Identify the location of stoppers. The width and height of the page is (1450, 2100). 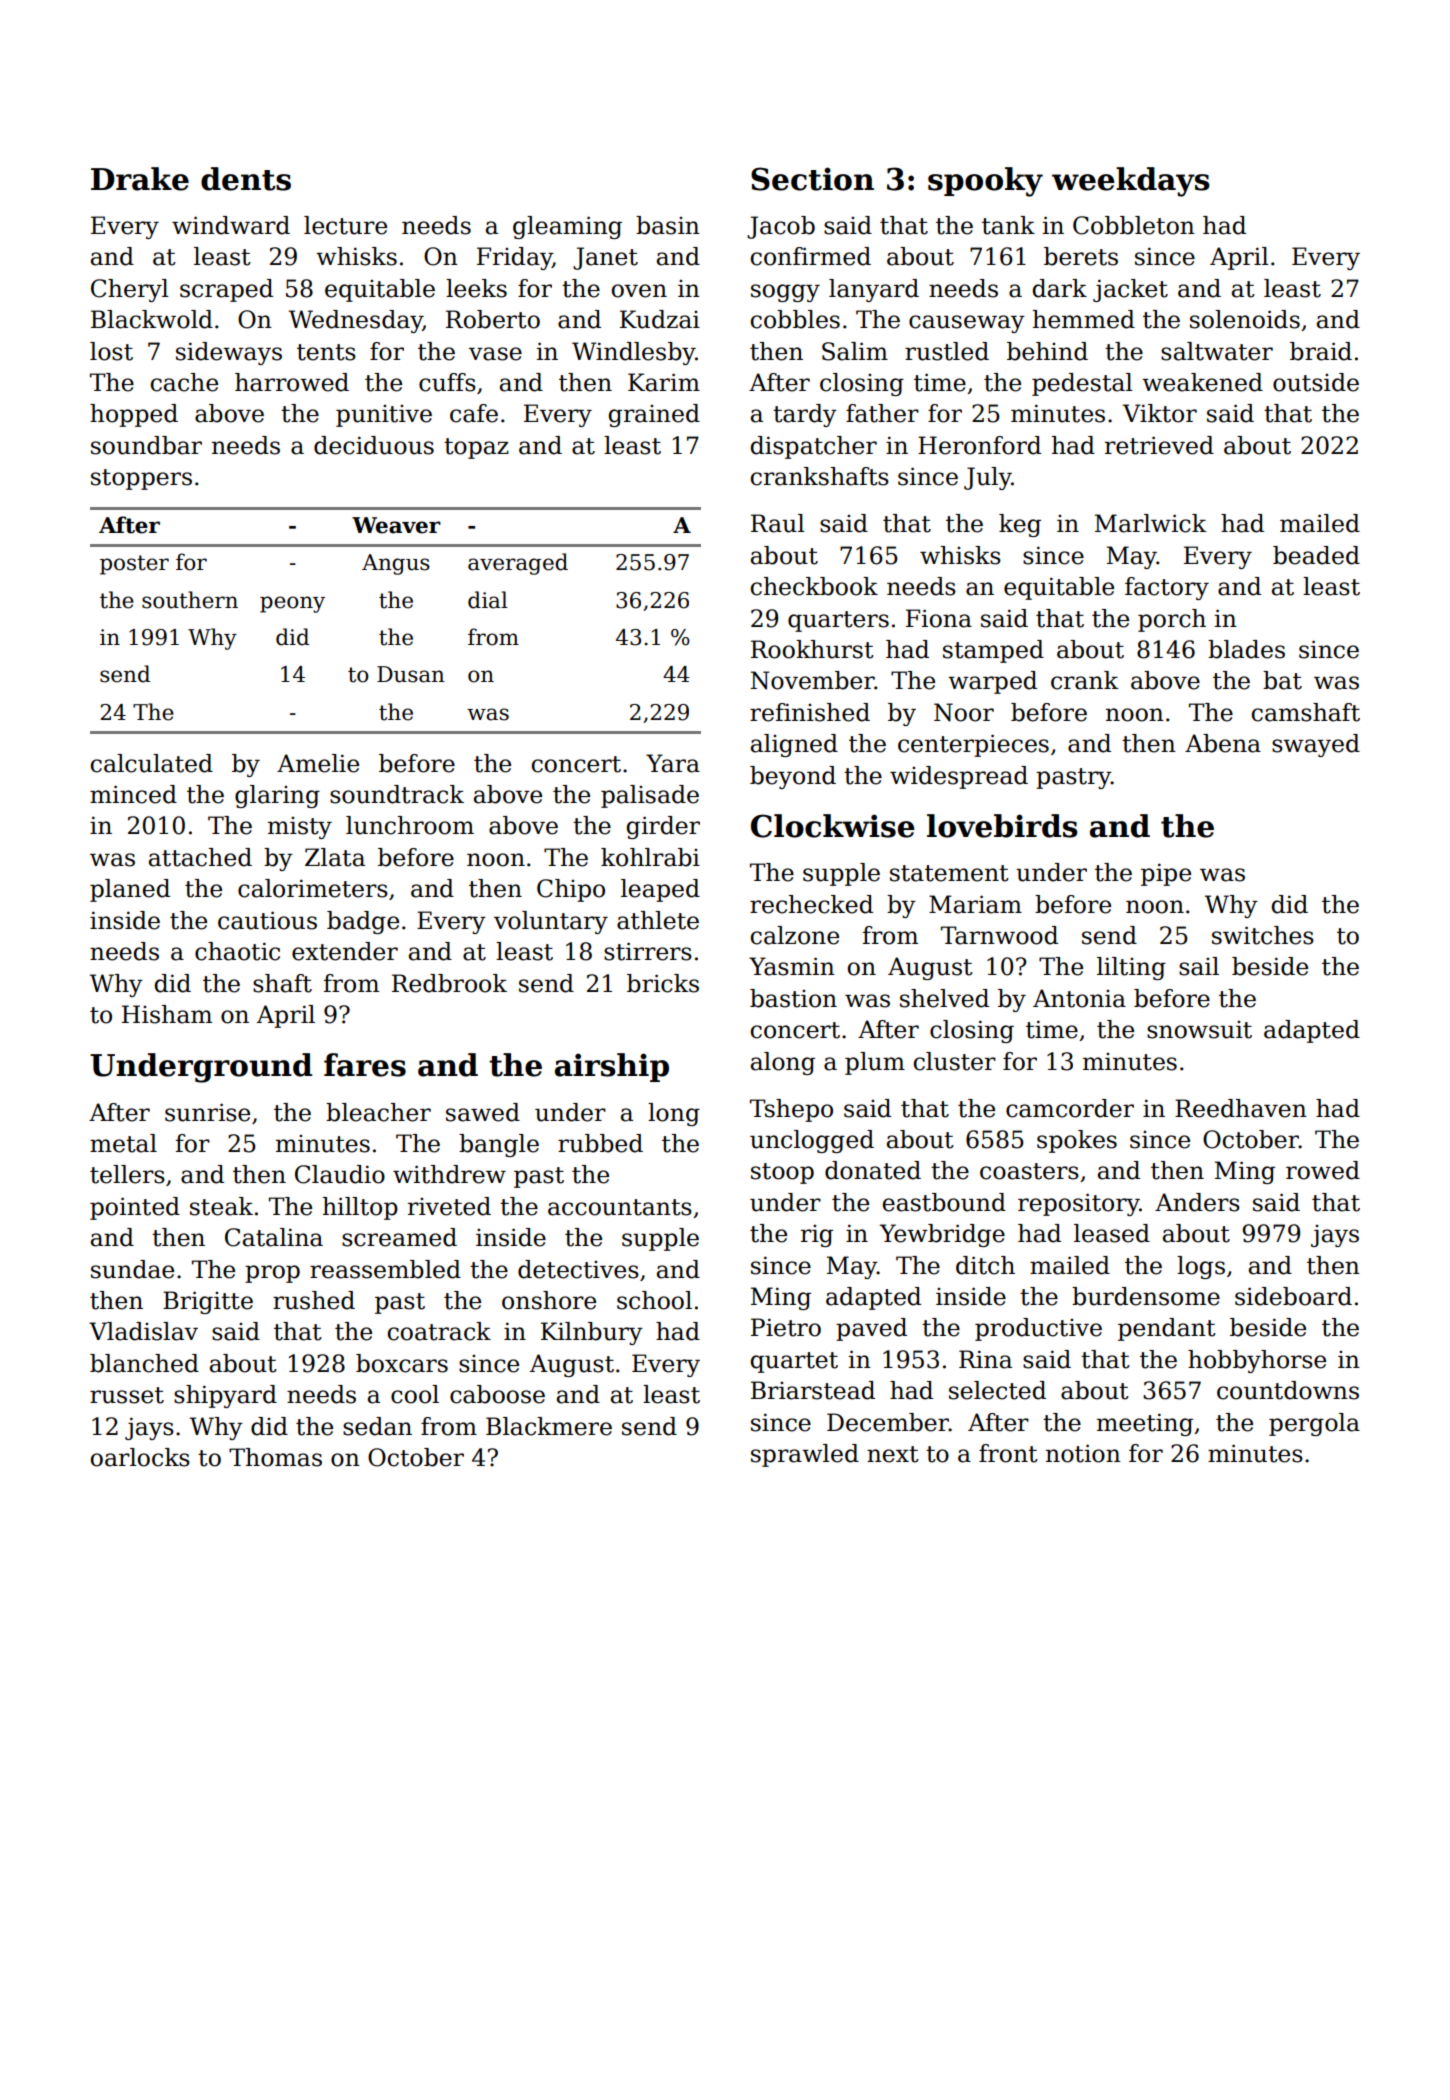
(141, 479).
